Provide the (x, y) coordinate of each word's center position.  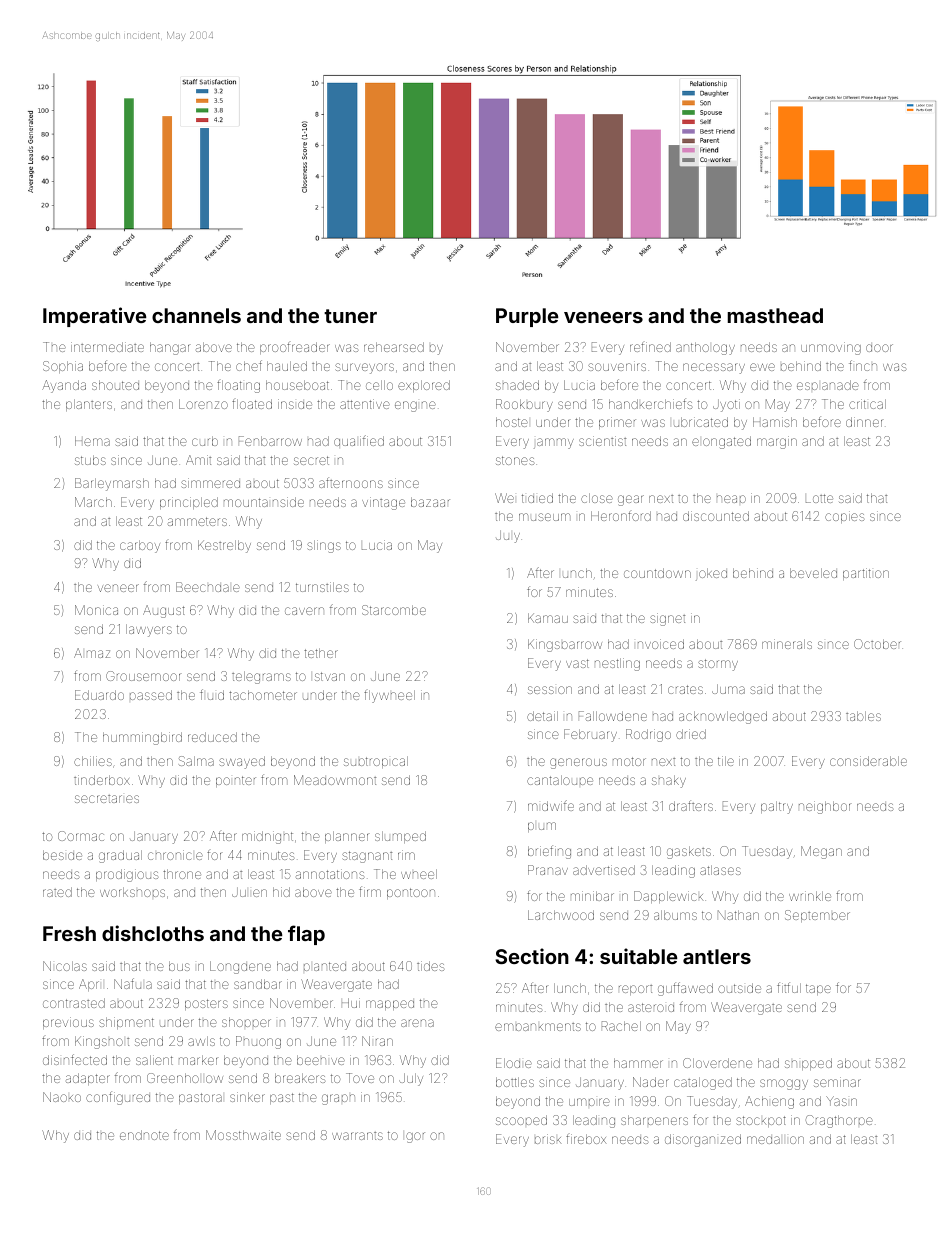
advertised (604, 870)
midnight (267, 837)
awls (201, 1041)
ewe (762, 367)
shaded (517, 385)
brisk (548, 1139)
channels (196, 315)
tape (818, 989)
